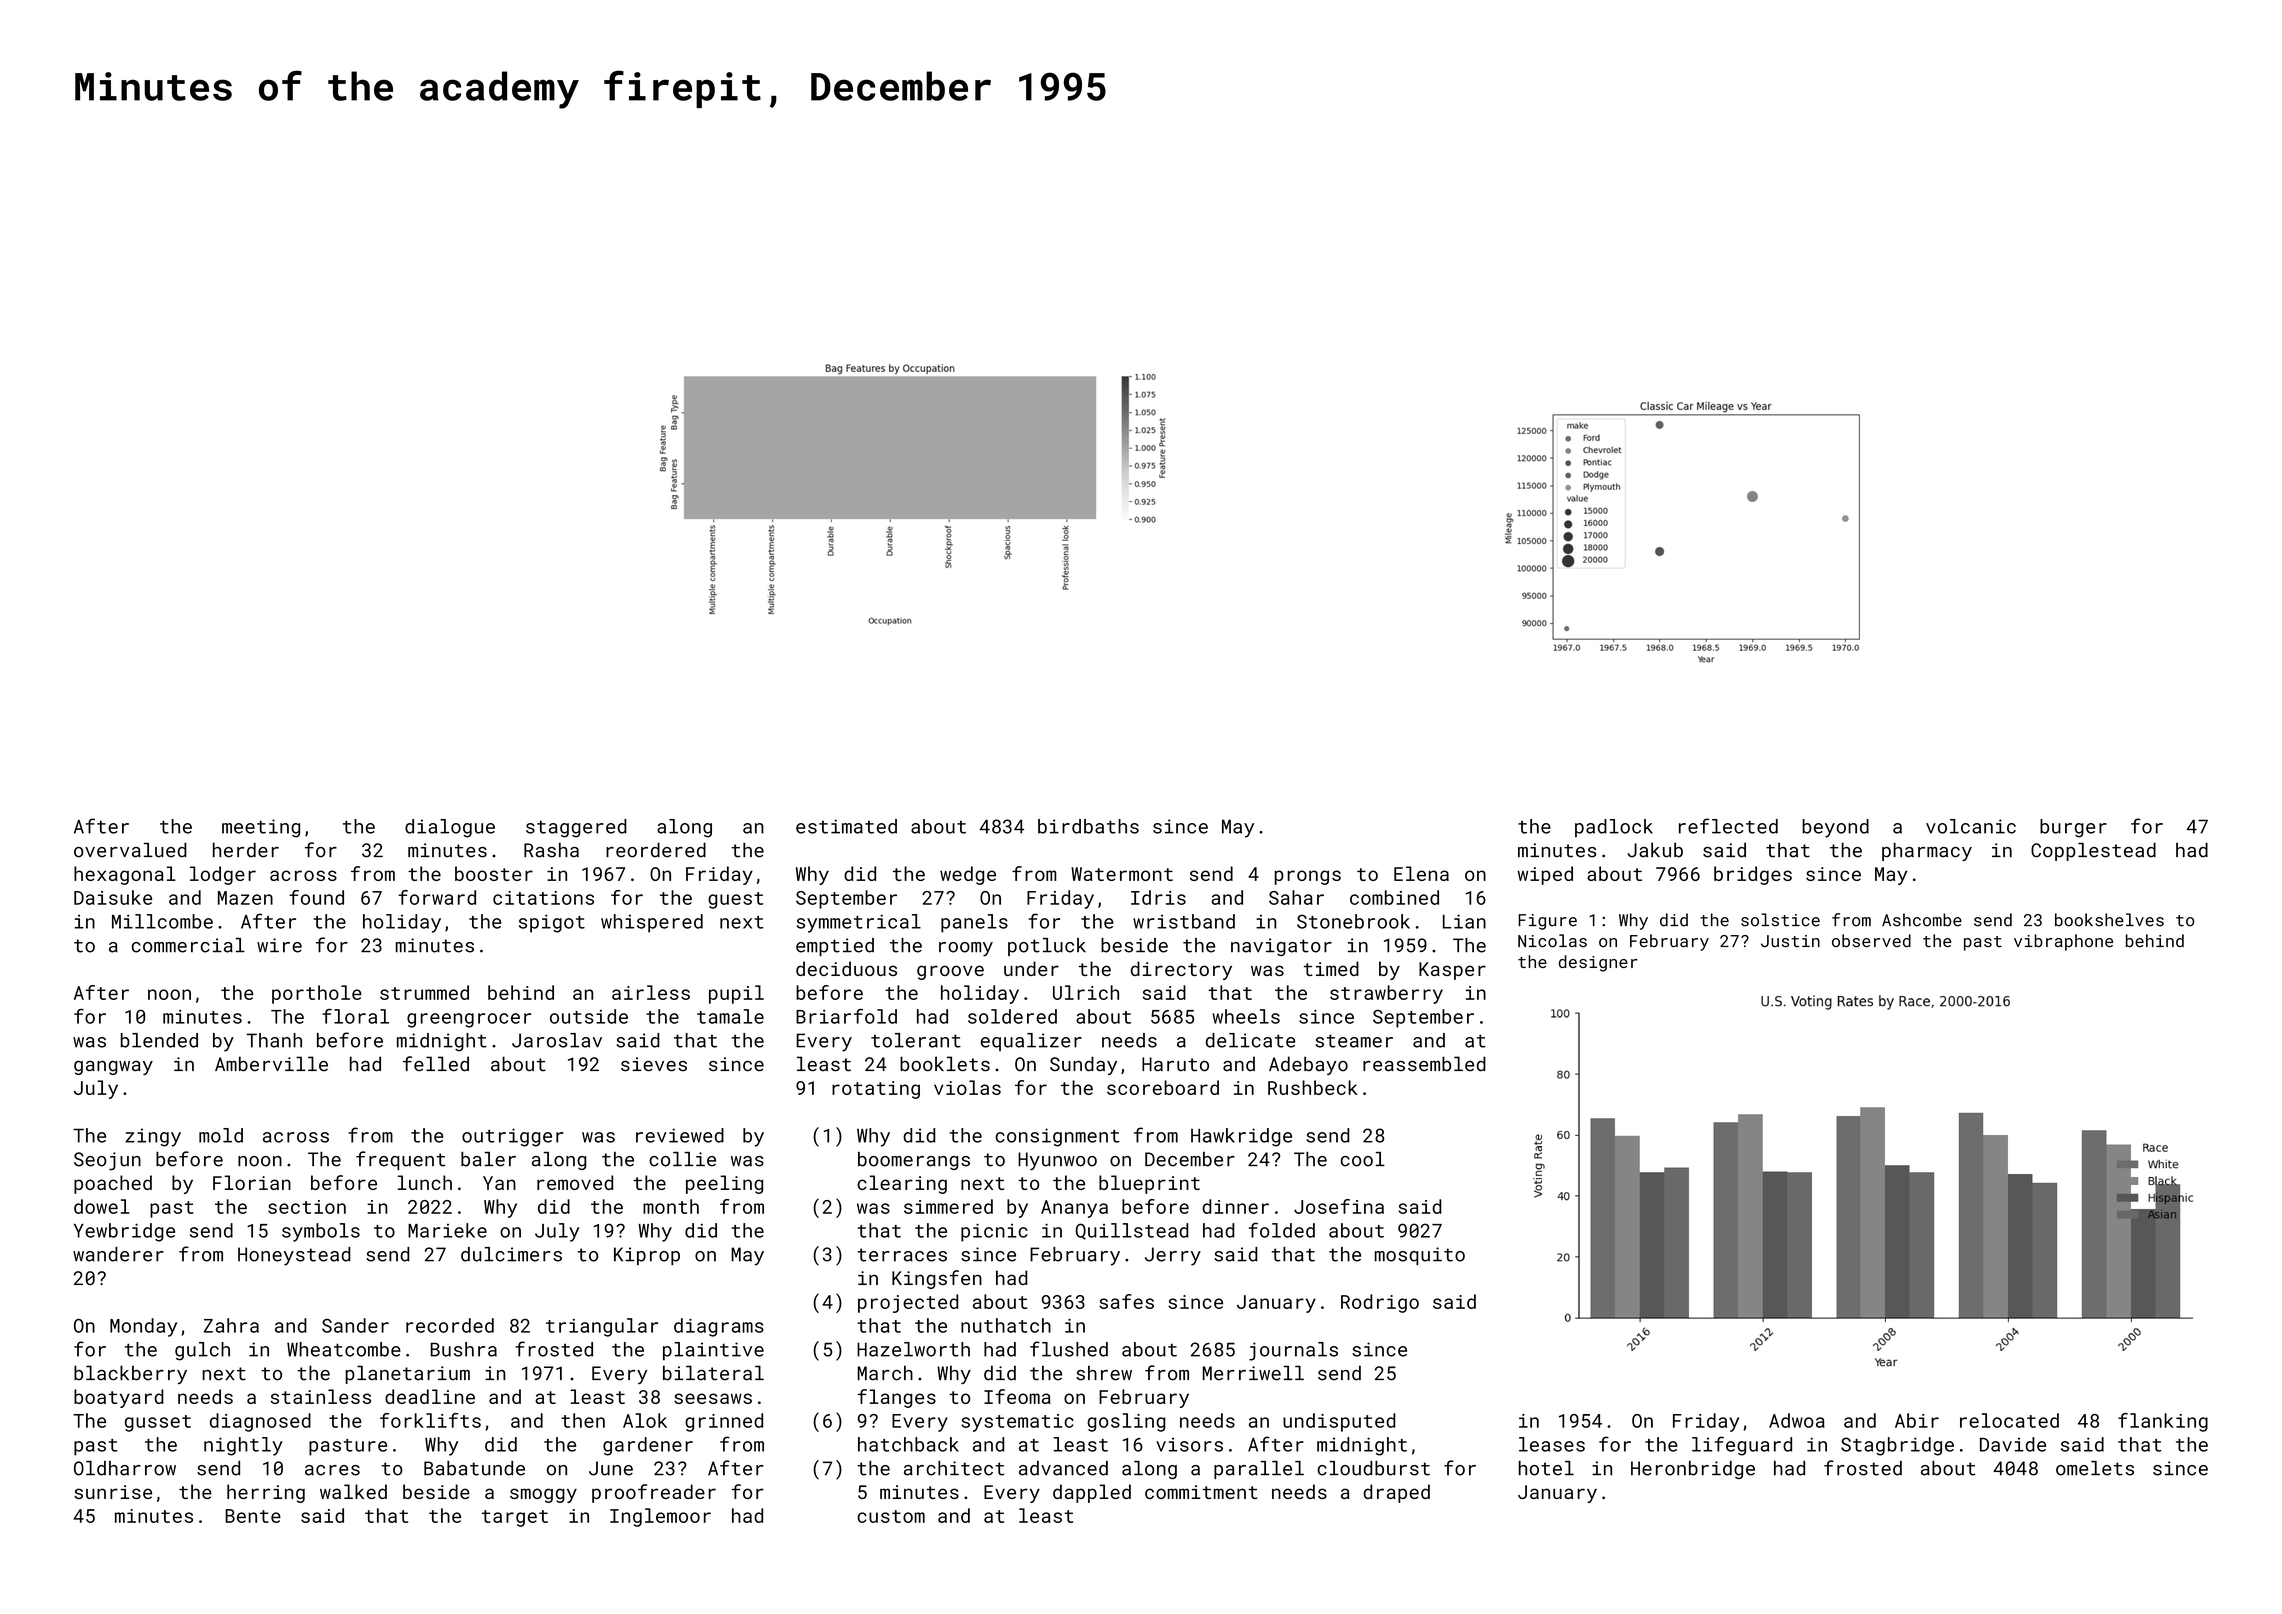  I want to click on burger, so click(2073, 828).
